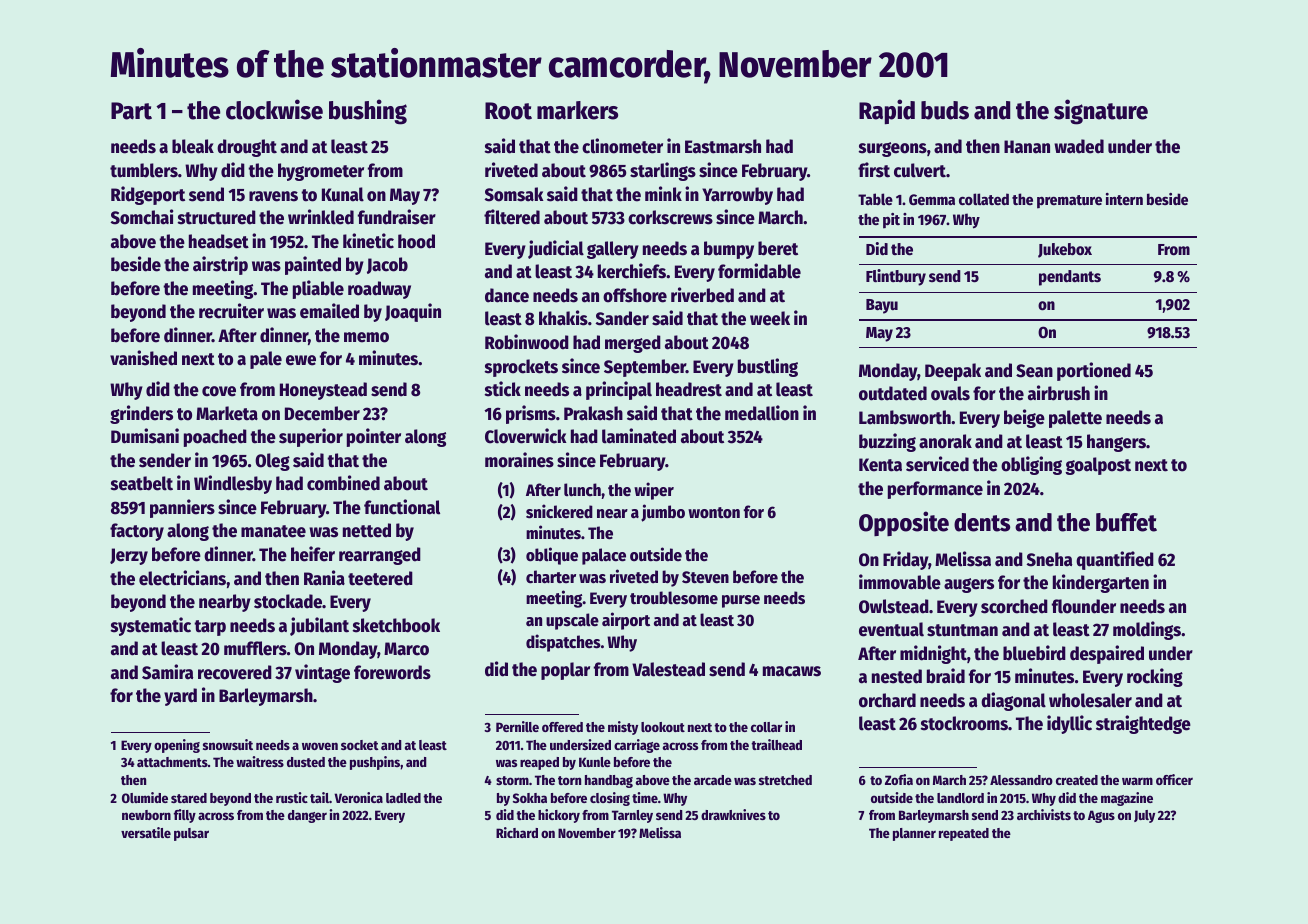 This screenshot has width=1308, height=924. Describe the element at coordinates (307, 816) in the screenshot. I see `danger` at that location.
